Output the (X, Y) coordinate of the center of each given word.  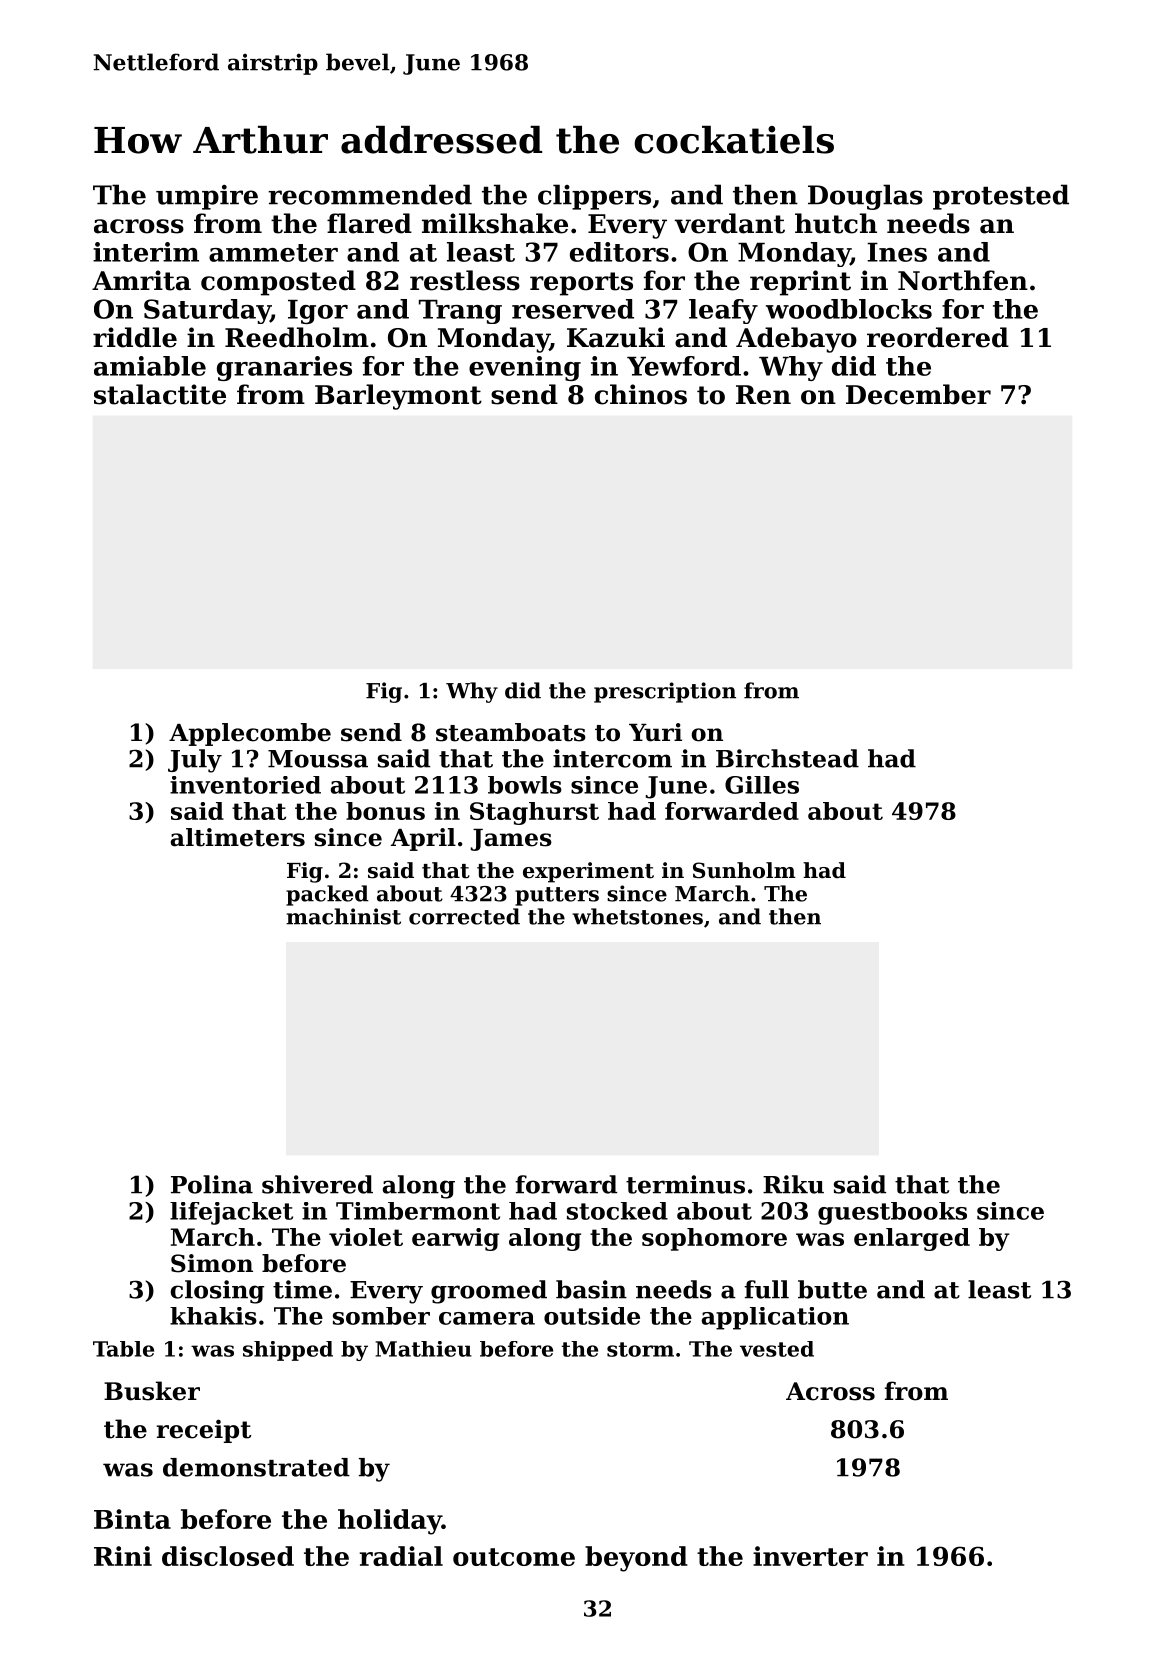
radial (401, 1556)
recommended (370, 194)
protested (1001, 197)
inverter (810, 1556)
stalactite (160, 394)
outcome (514, 1557)
